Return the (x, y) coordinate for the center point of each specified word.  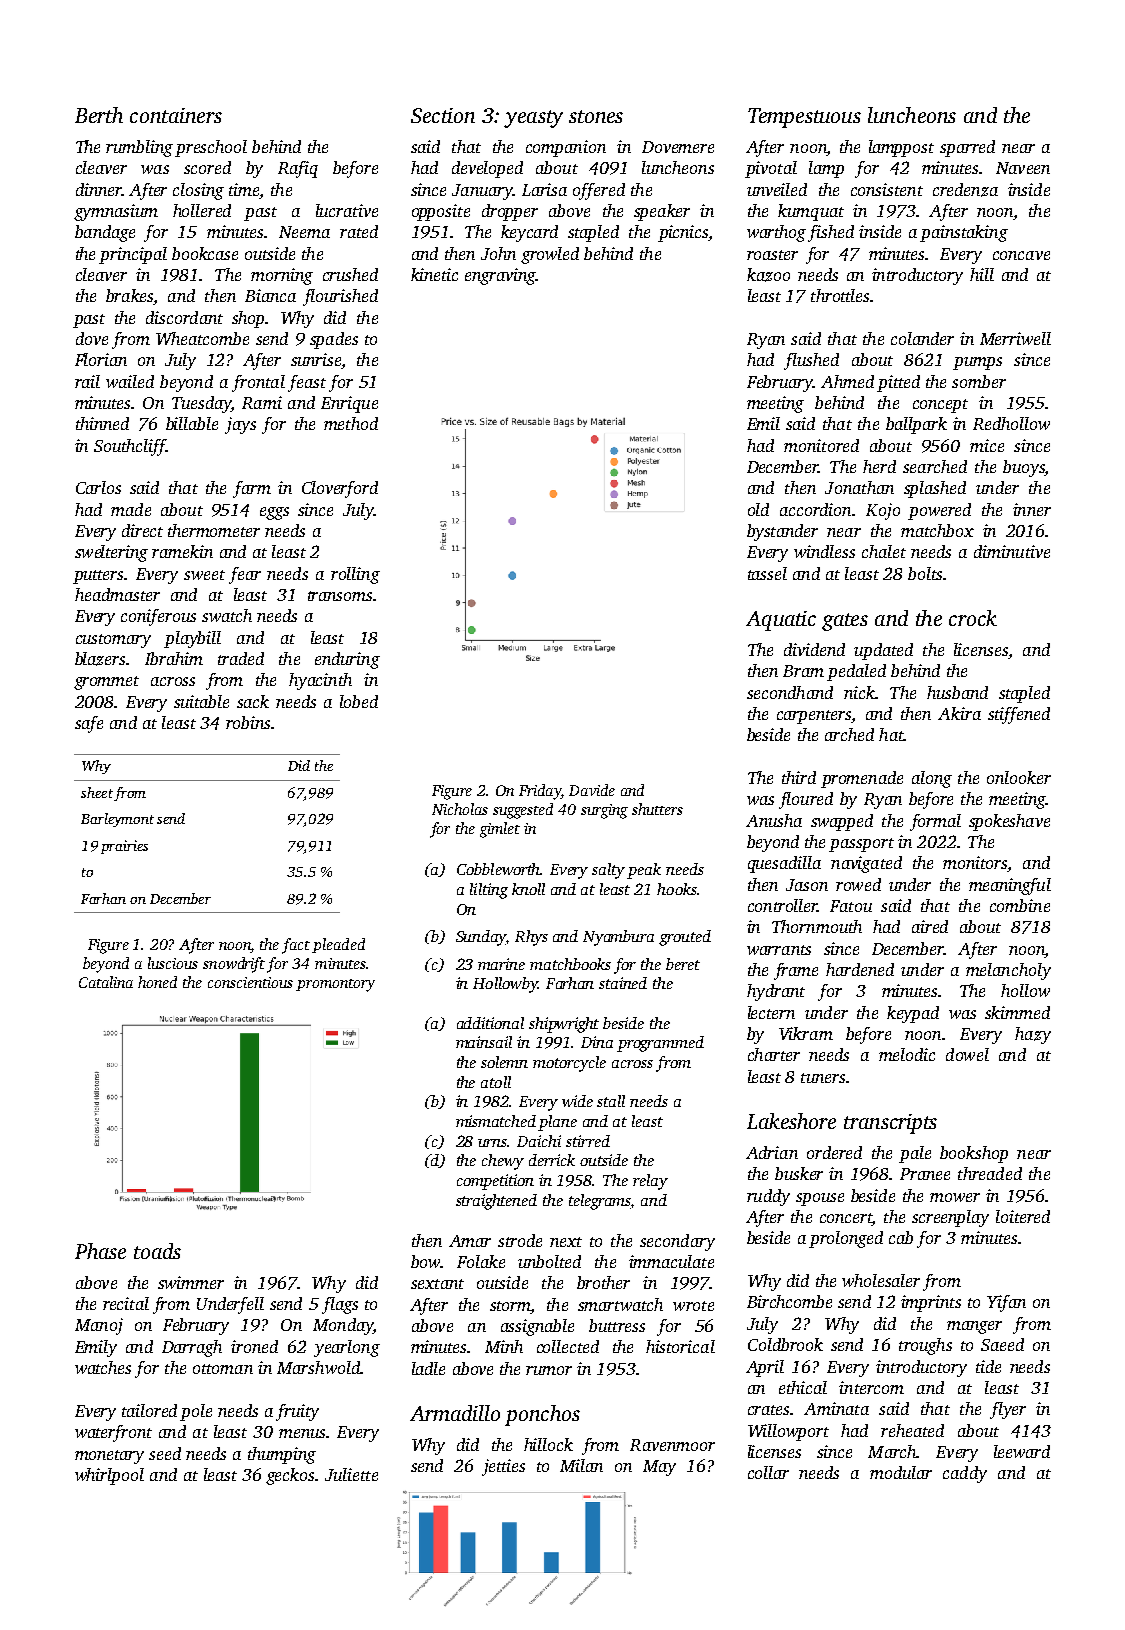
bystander (782, 532)
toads (157, 1251)
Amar (470, 1241)
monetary (109, 1457)
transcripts (890, 1124)
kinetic (434, 274)
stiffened (1019, 715)
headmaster (117, 594)
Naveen (1023, 168)
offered (599, 191)
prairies (124, 847)
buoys (1024, 468)
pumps (977, 363)
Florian (101, 359)
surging (604, 811)
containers (176, 115)
